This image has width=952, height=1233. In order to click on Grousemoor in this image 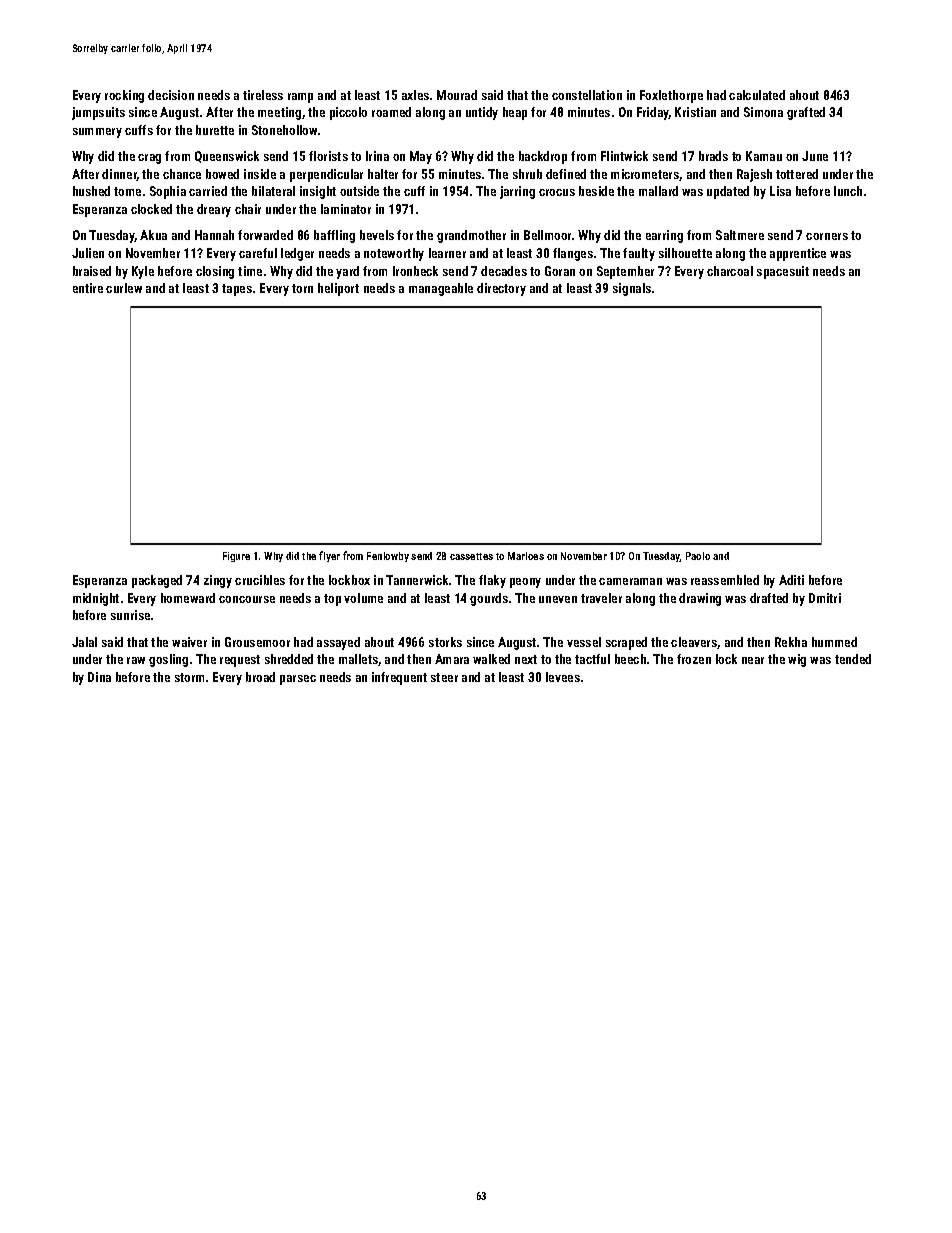, I will do `click(257, 642)`.
